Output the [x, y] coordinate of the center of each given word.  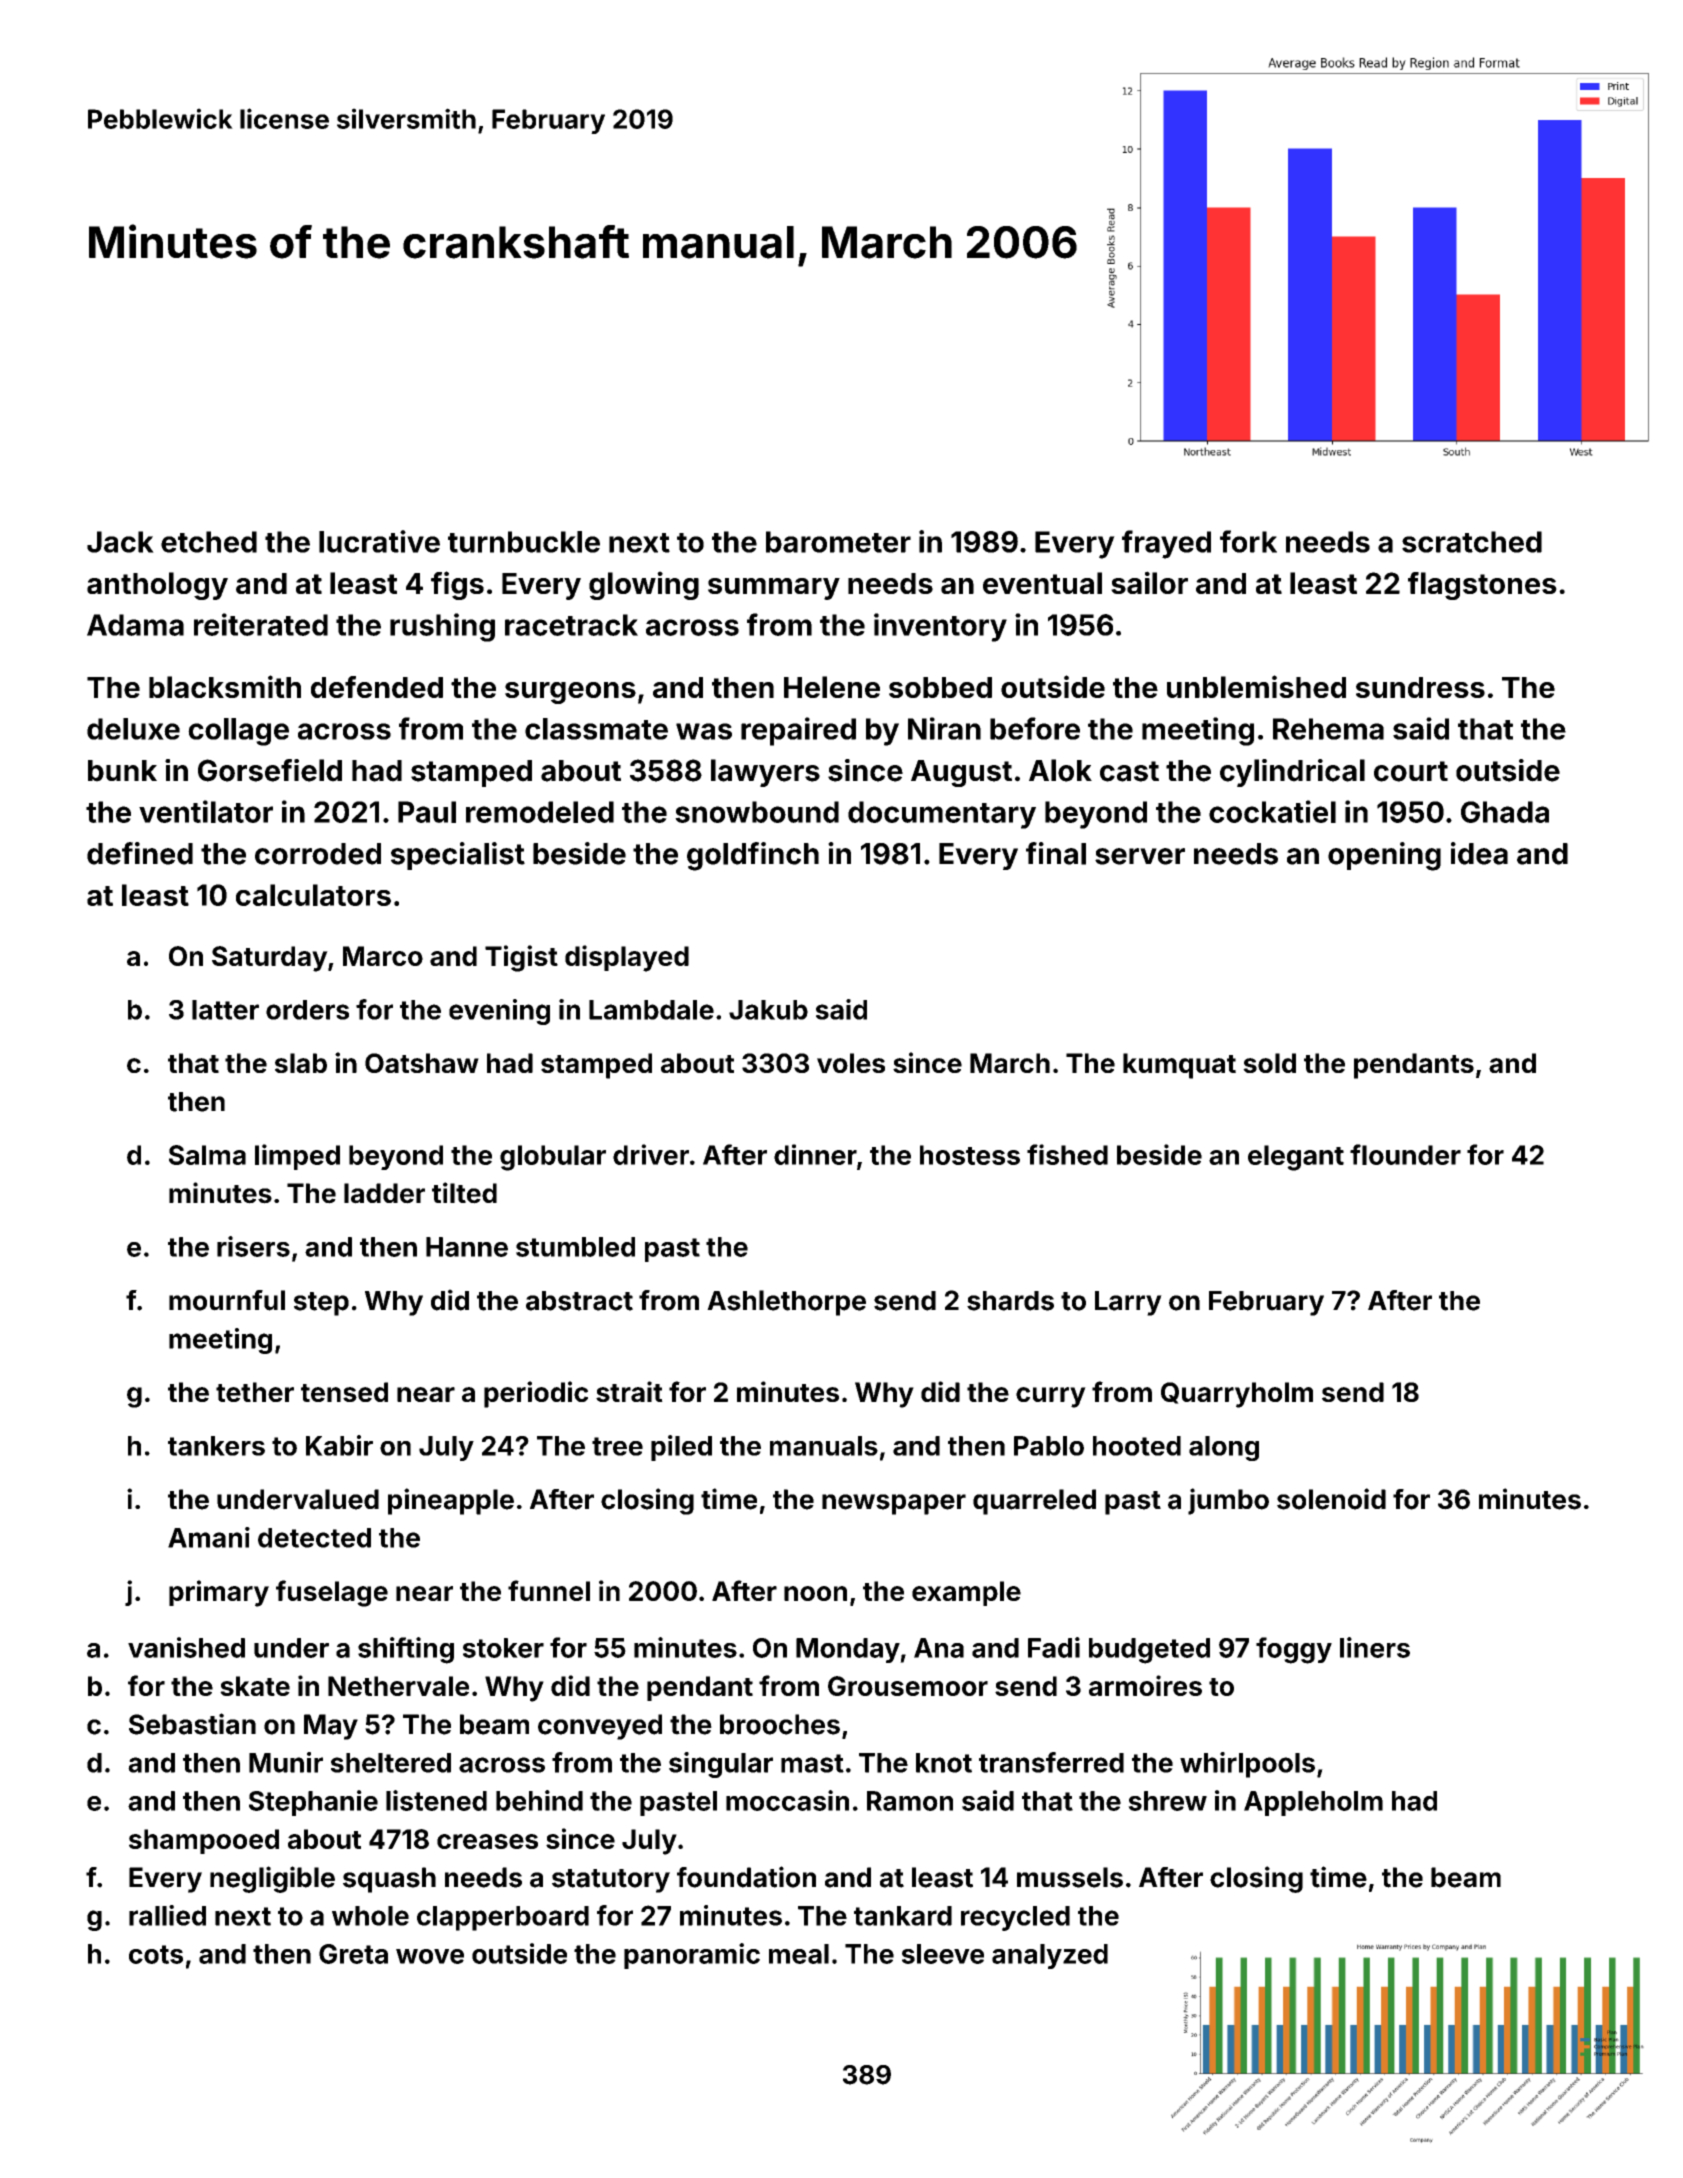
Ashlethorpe [786, 1303]
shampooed [204, 1841]
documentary [942, 815]
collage [238, 732]
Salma [207, 1155]
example [966, 1593]
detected [314, 1538]
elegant [1296, 1158]
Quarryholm [1237, 1395]
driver [651, 1154]
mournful [227, 1300]
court [1411, 771]
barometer [838, 542]
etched [209, 542]
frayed [1166, 544]
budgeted [1149, 1651]
